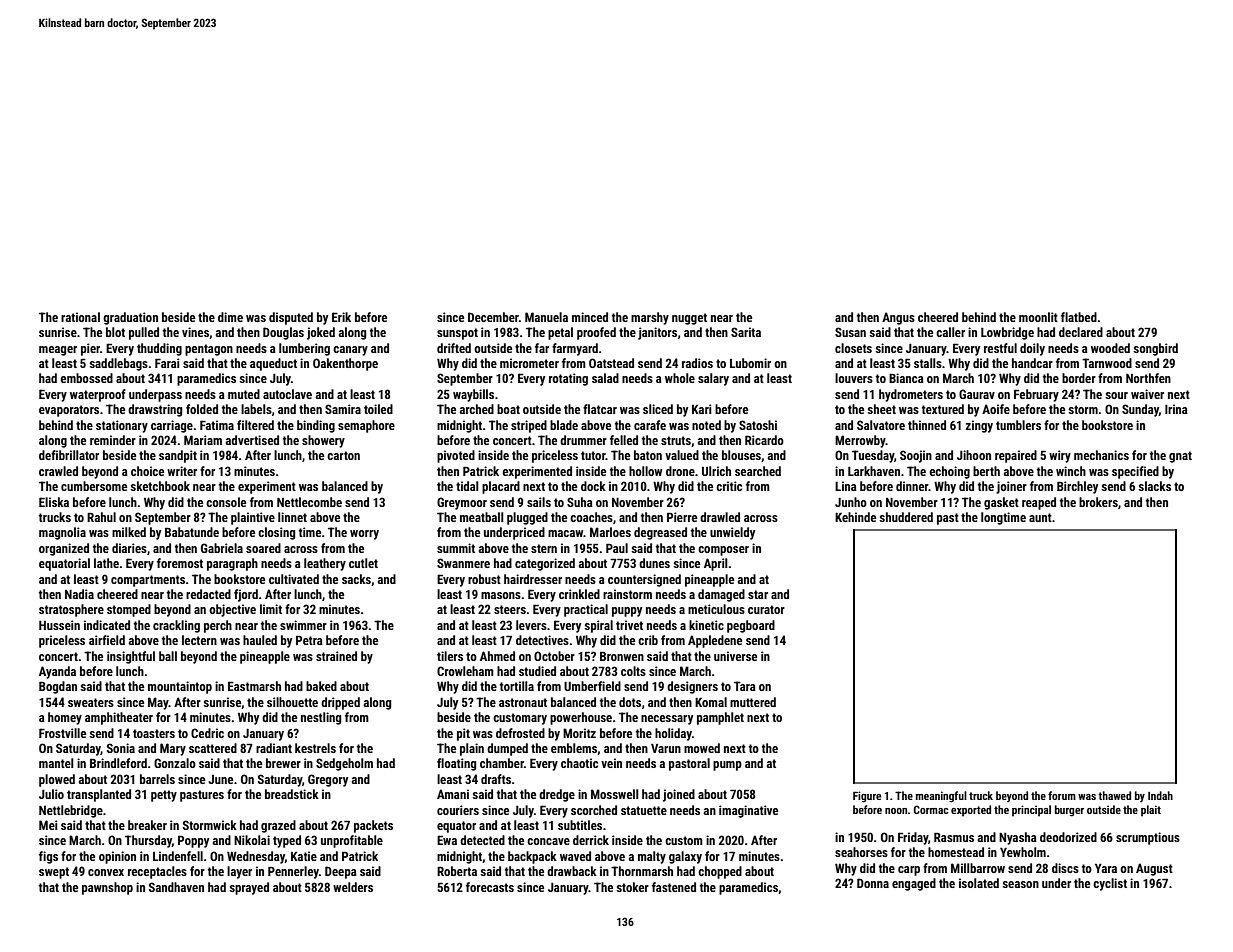 The image size is (1233, 952). Describe the element at coordinates (283, 763) in the screenshot. I see `brewer` at that location.
